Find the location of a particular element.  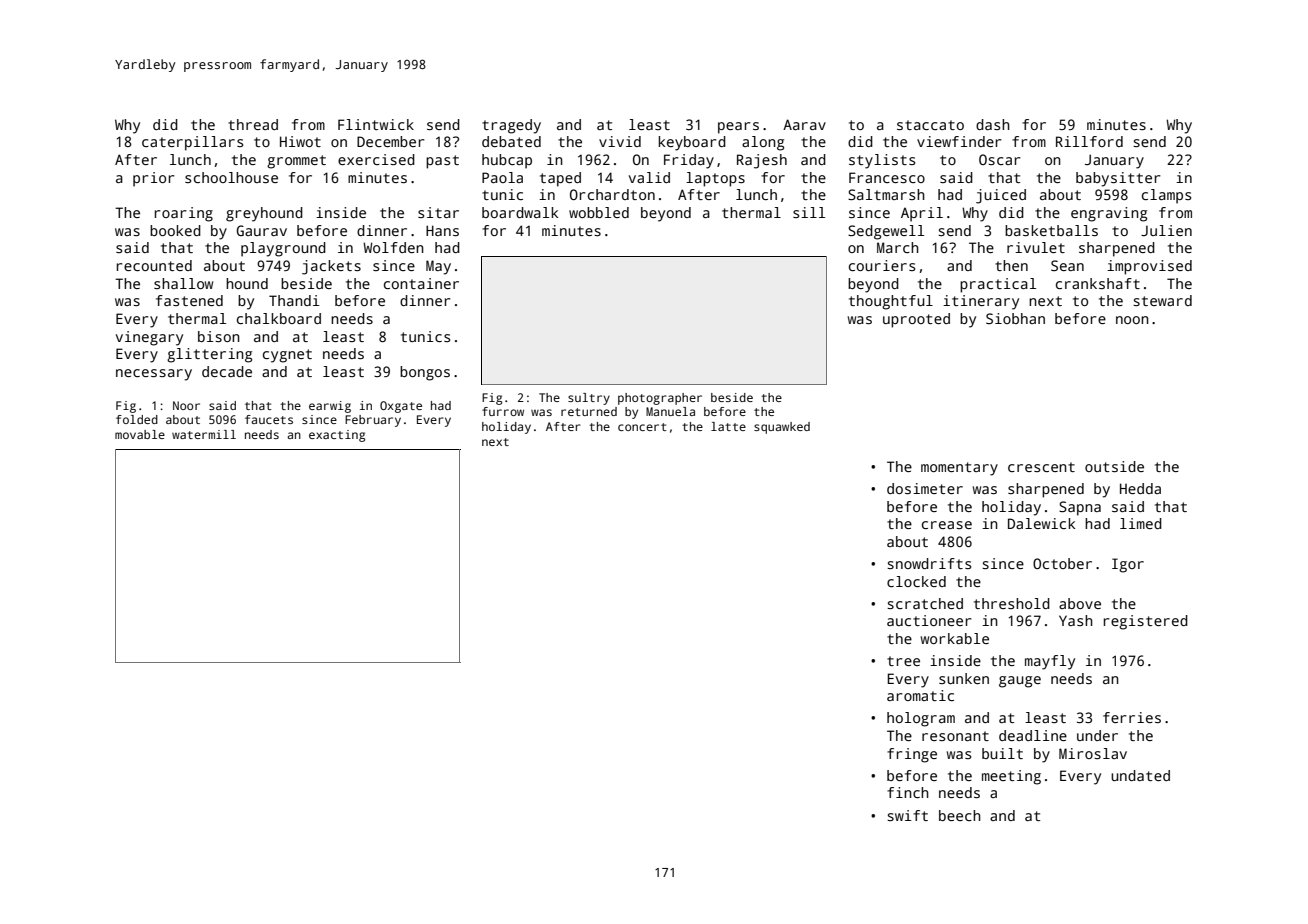

bongos is located at coordinates (425, 373).
